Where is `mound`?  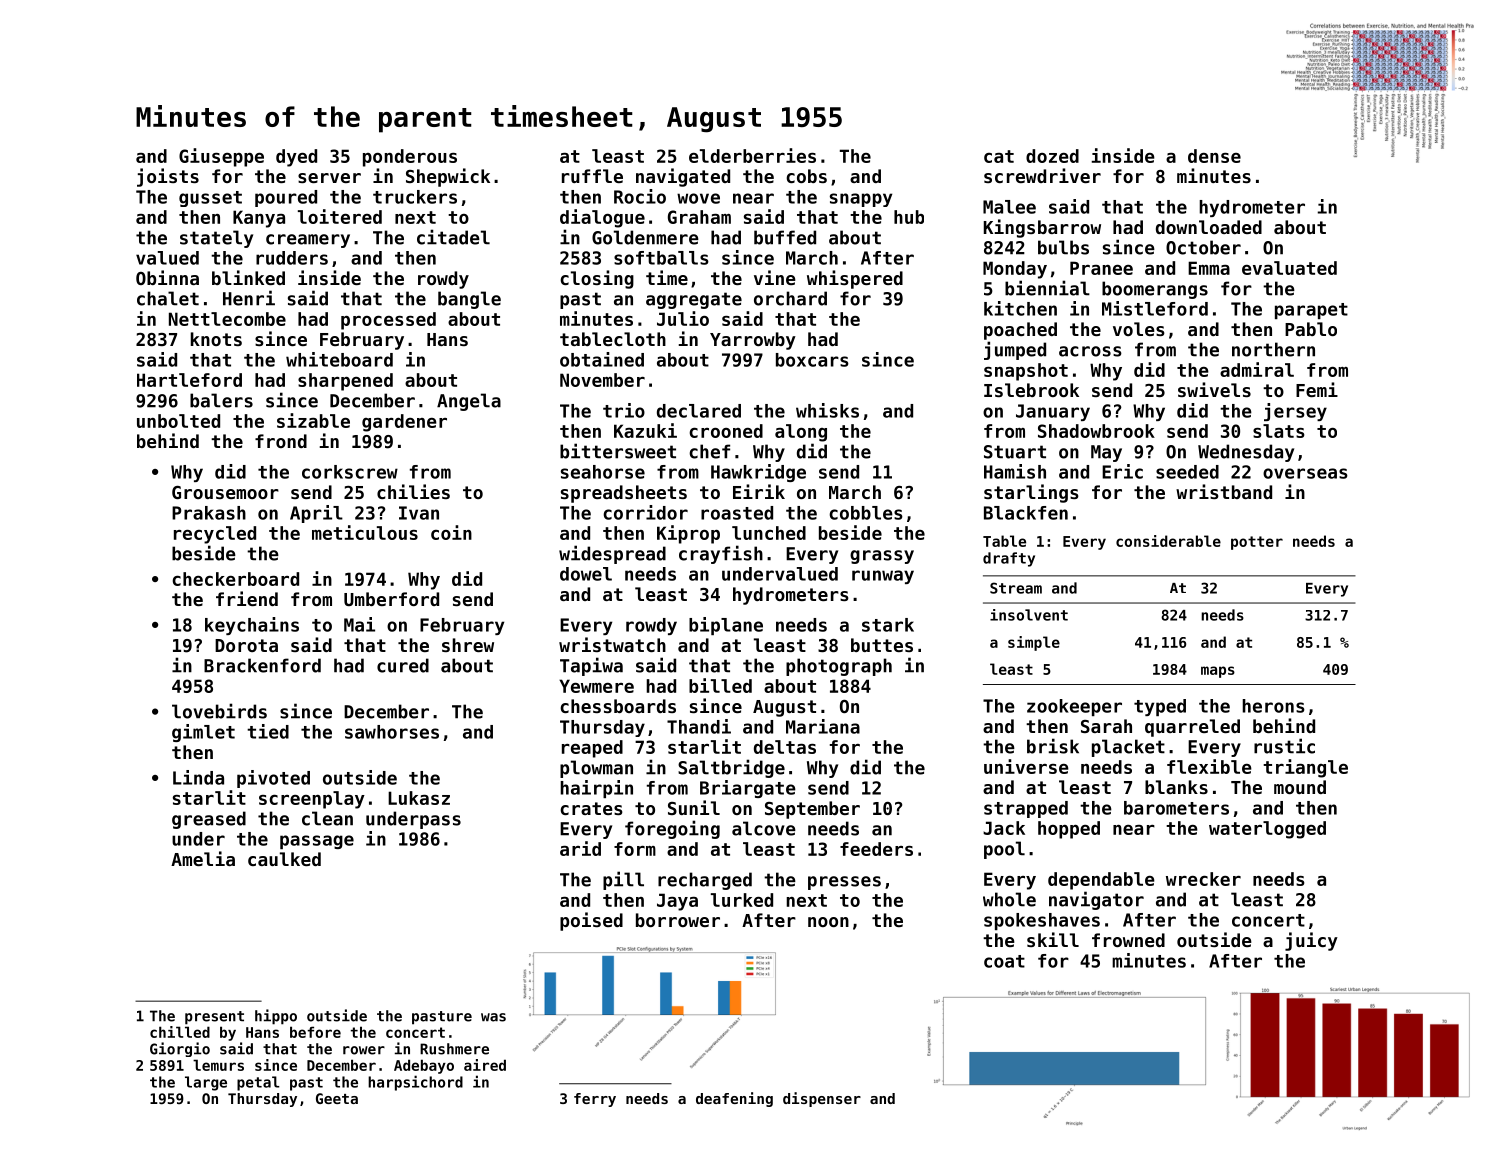 mound is located at coordinates (1300, 787).
